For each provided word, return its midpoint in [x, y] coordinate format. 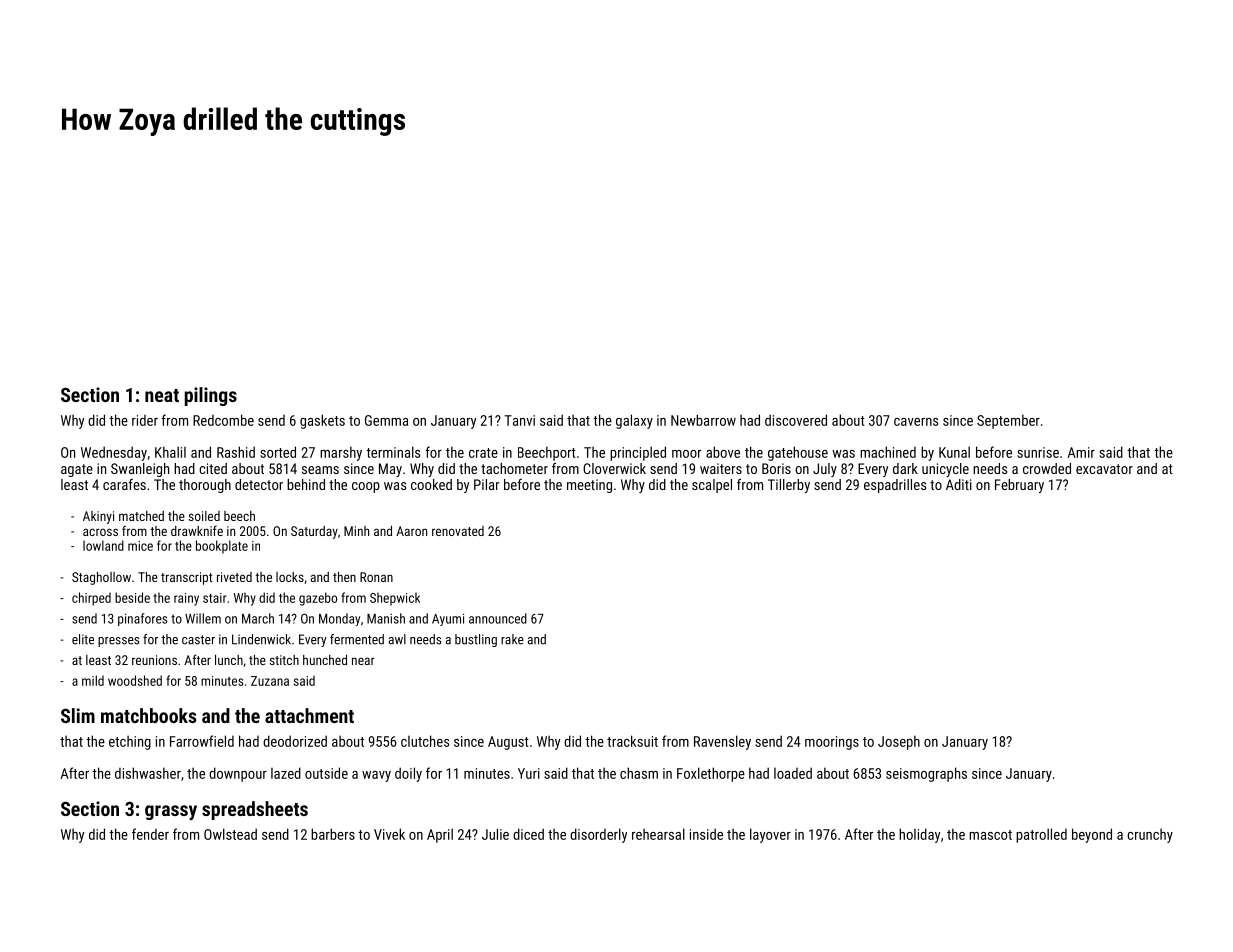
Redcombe [223, 420]
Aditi [959, 484]
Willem [203, 618]
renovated [458, 531]
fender [150, 834]
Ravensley [722, 742]
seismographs [926, 774]
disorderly [598, 835]
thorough [205, 486]
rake [512, 639]
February [1019, 486]
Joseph [899, 742]
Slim [78, 715]
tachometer [514, 468]
